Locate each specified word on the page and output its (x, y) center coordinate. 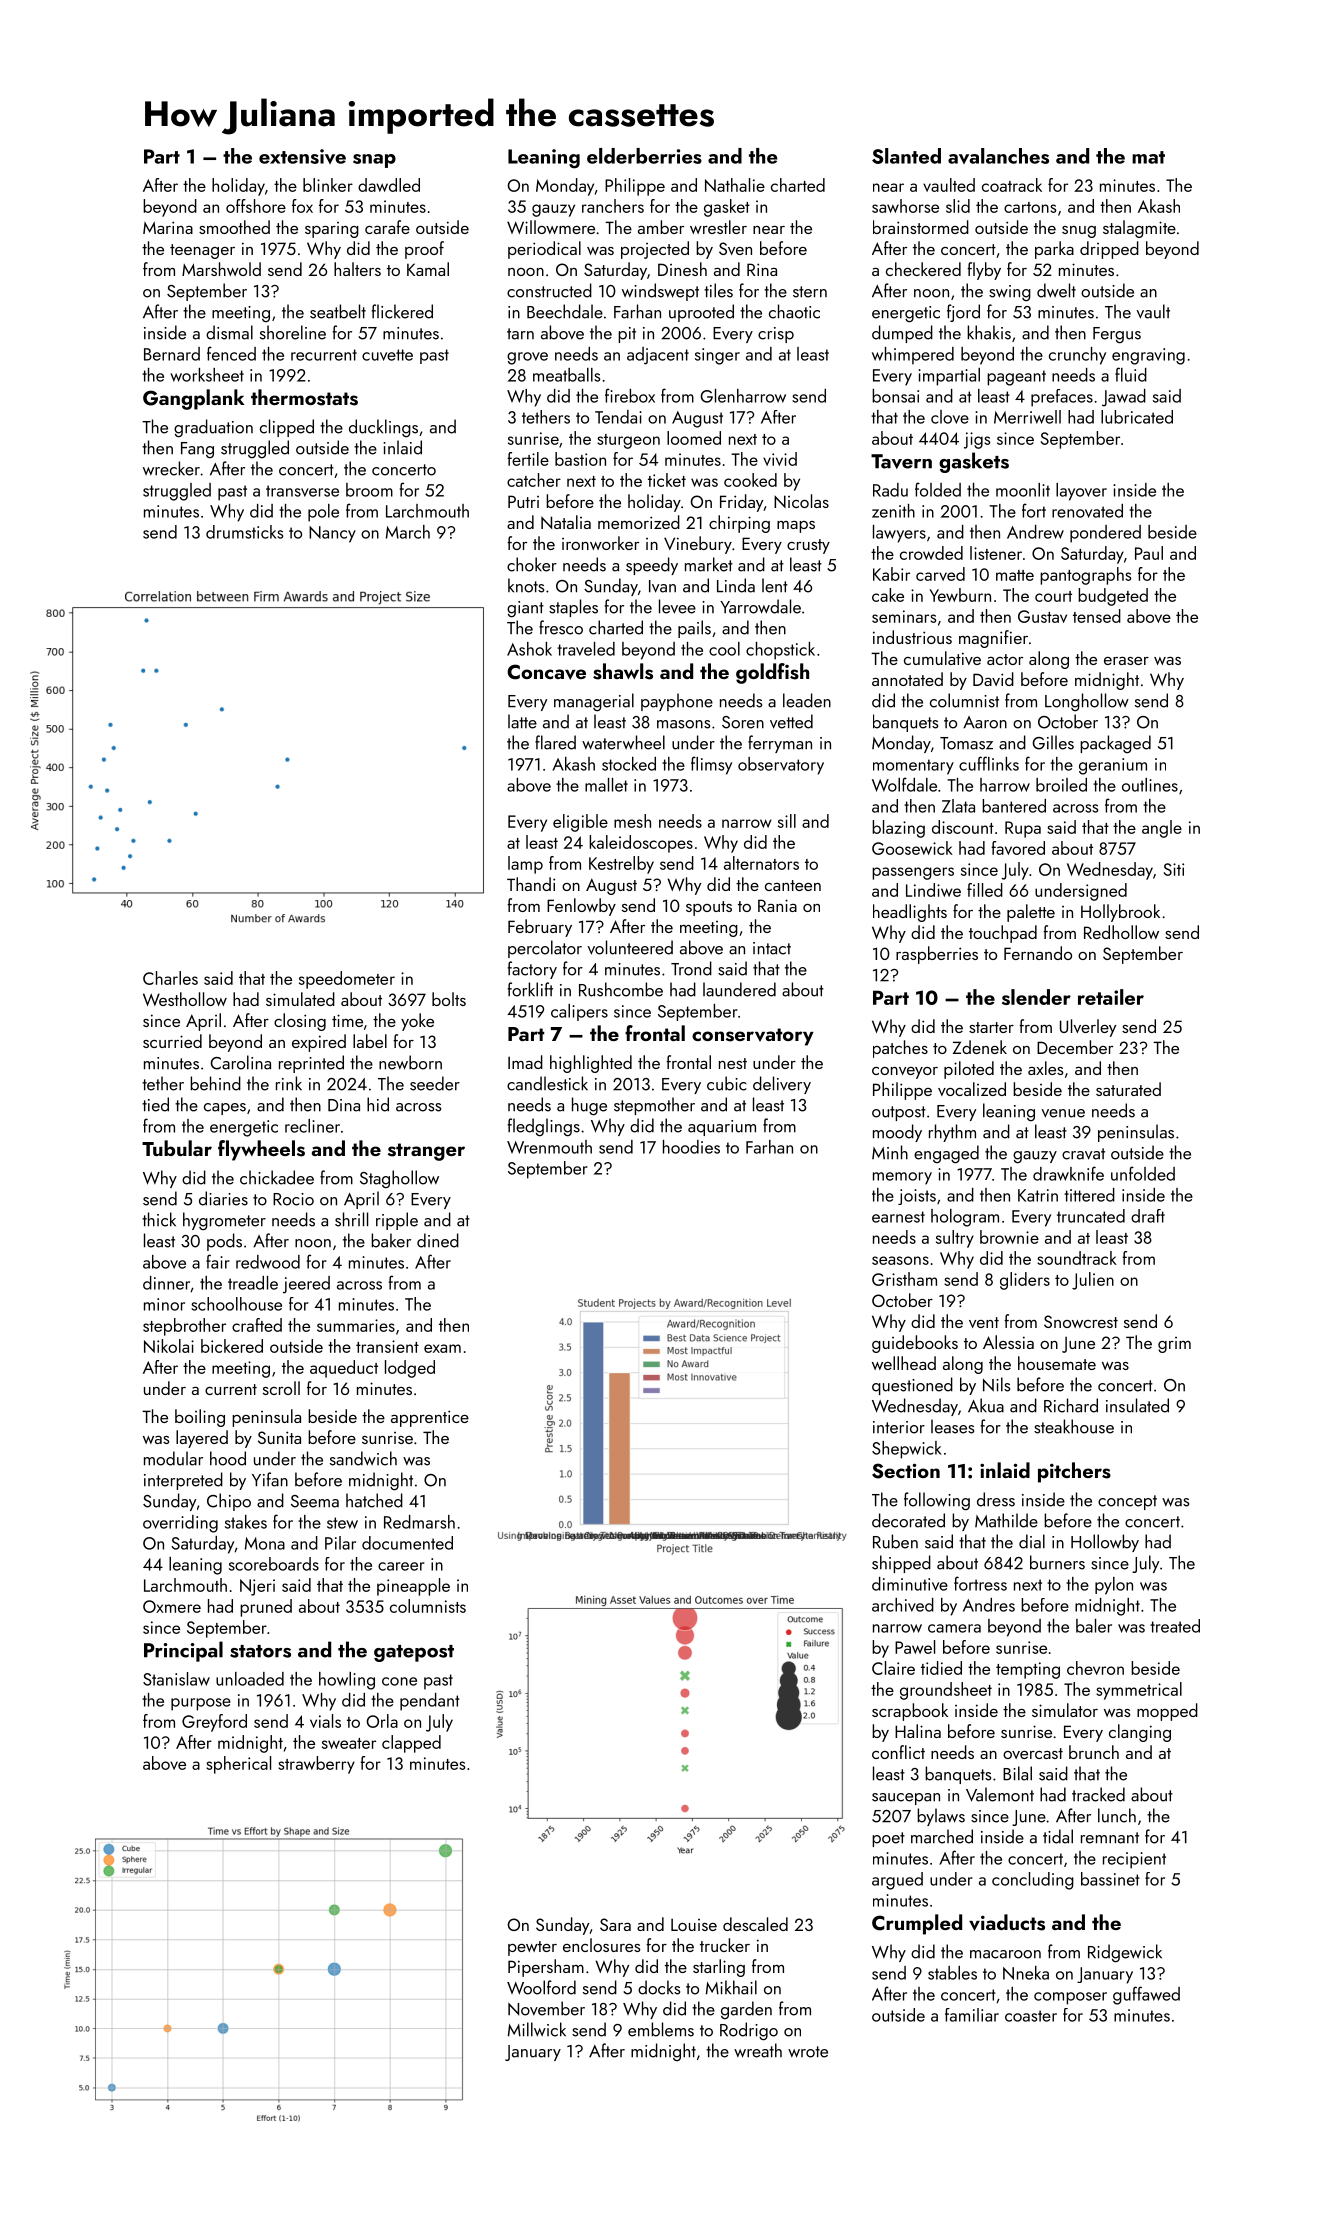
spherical (238, 1765)
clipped (287, 428)
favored (1018, 848)
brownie (1009, 1237)
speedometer (347, 980)
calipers (579, 1012)
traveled (586, 649)
